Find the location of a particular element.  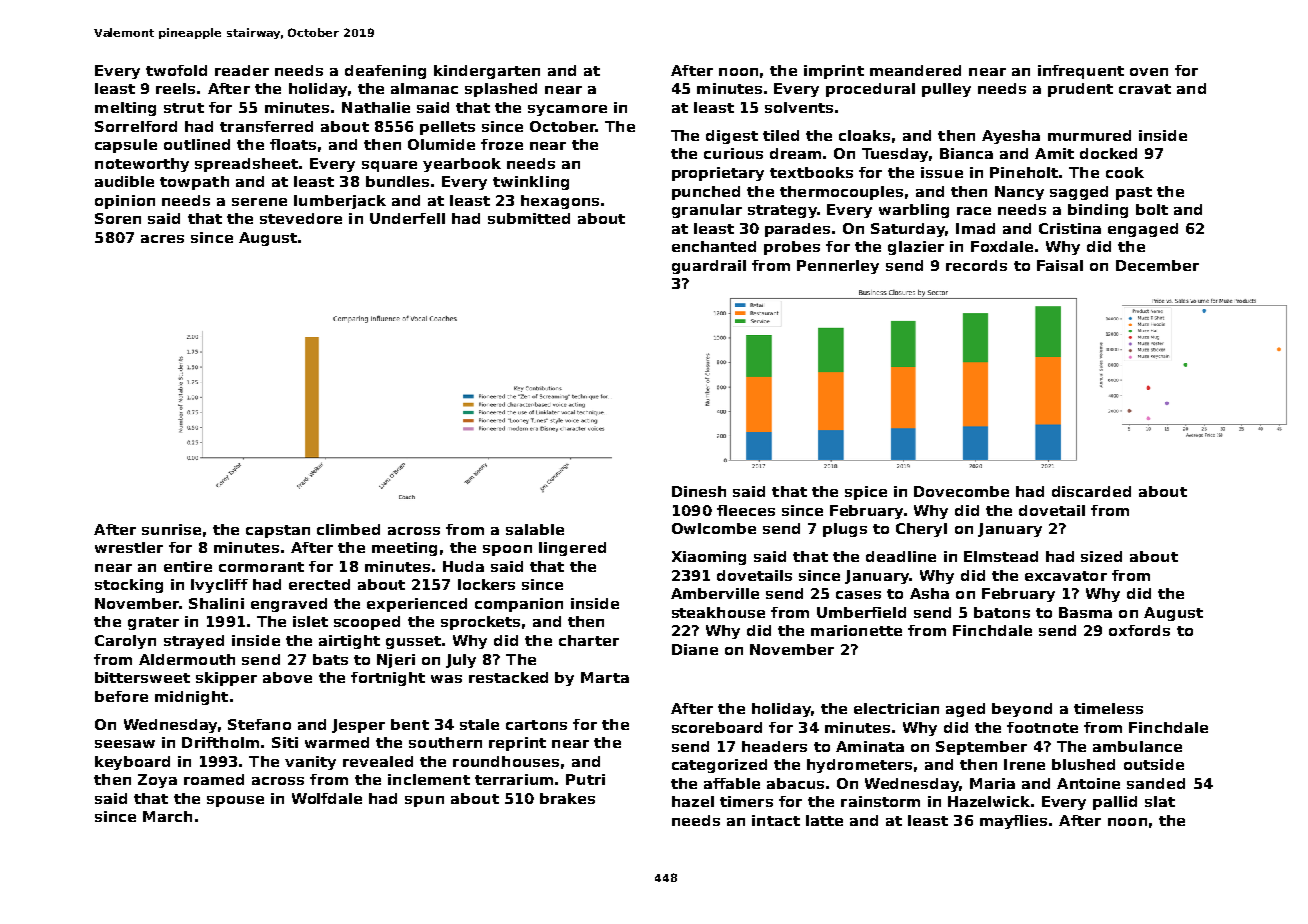

Wolfdale is located at coordinates (327, 798).
